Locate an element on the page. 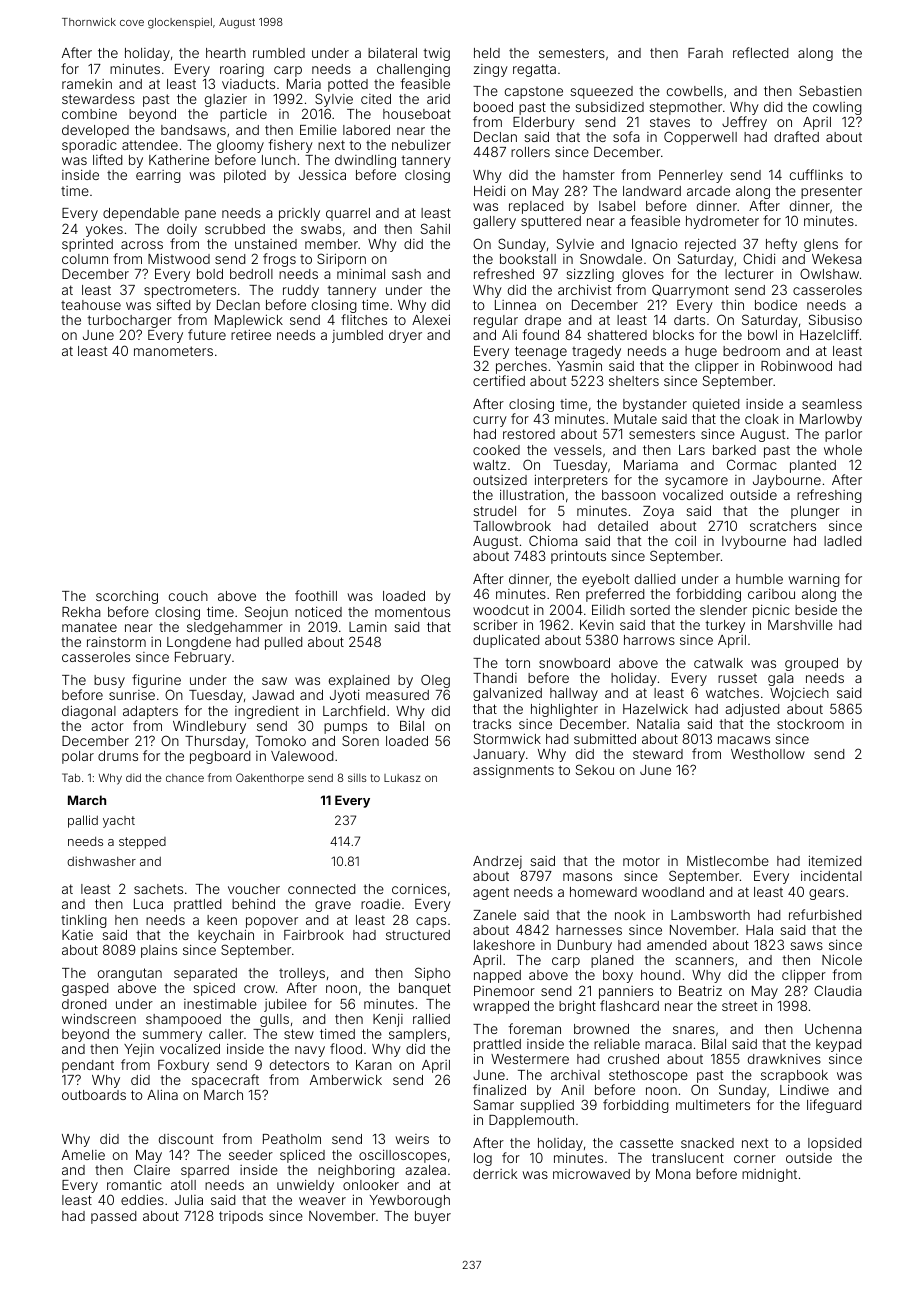 The height and width of the page is (1308, 924). tripods is located at coordinates (241, 1217).
